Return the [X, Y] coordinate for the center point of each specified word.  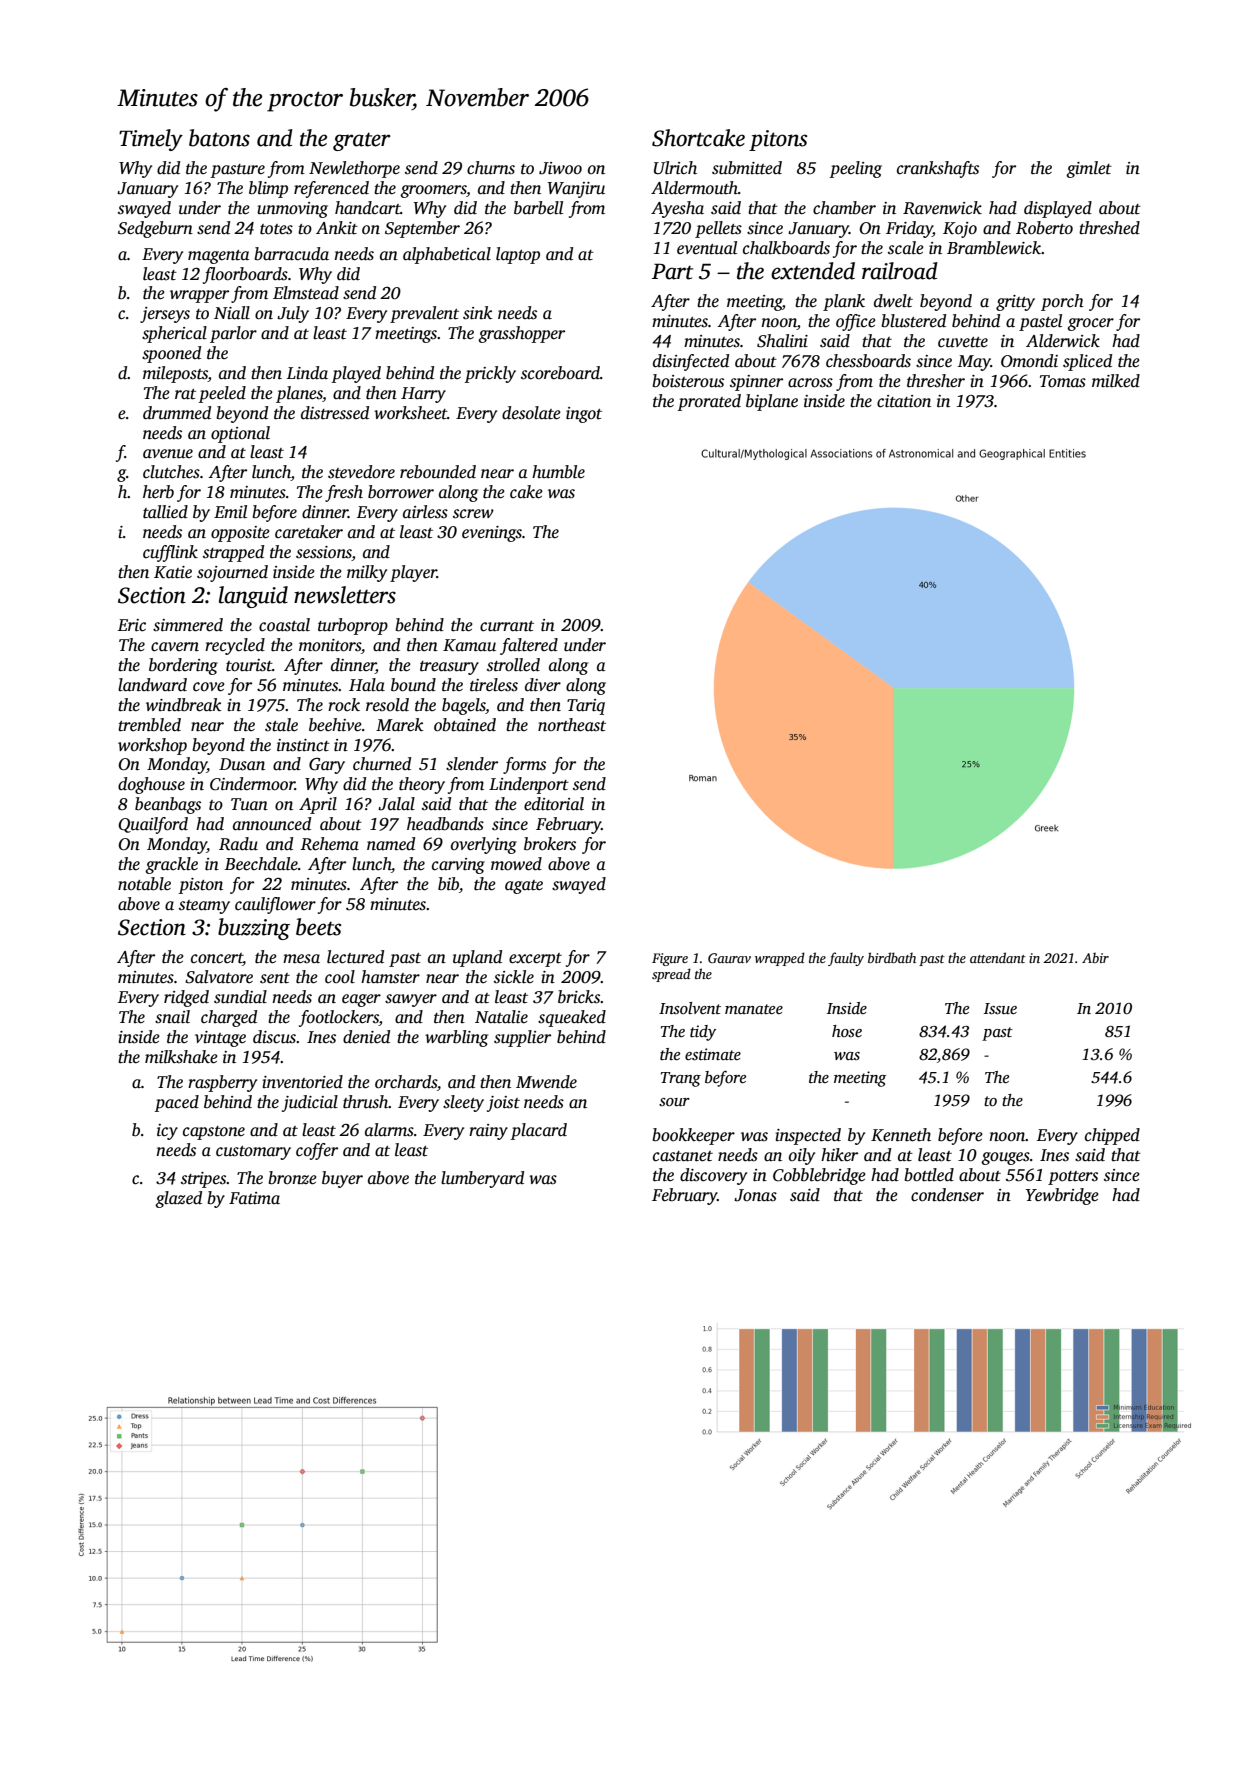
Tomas [1063, 381]
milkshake [181, 1057]
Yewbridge [1062, 1196]
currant [507, 626]
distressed [335, 413]
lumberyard [482, 1179]
